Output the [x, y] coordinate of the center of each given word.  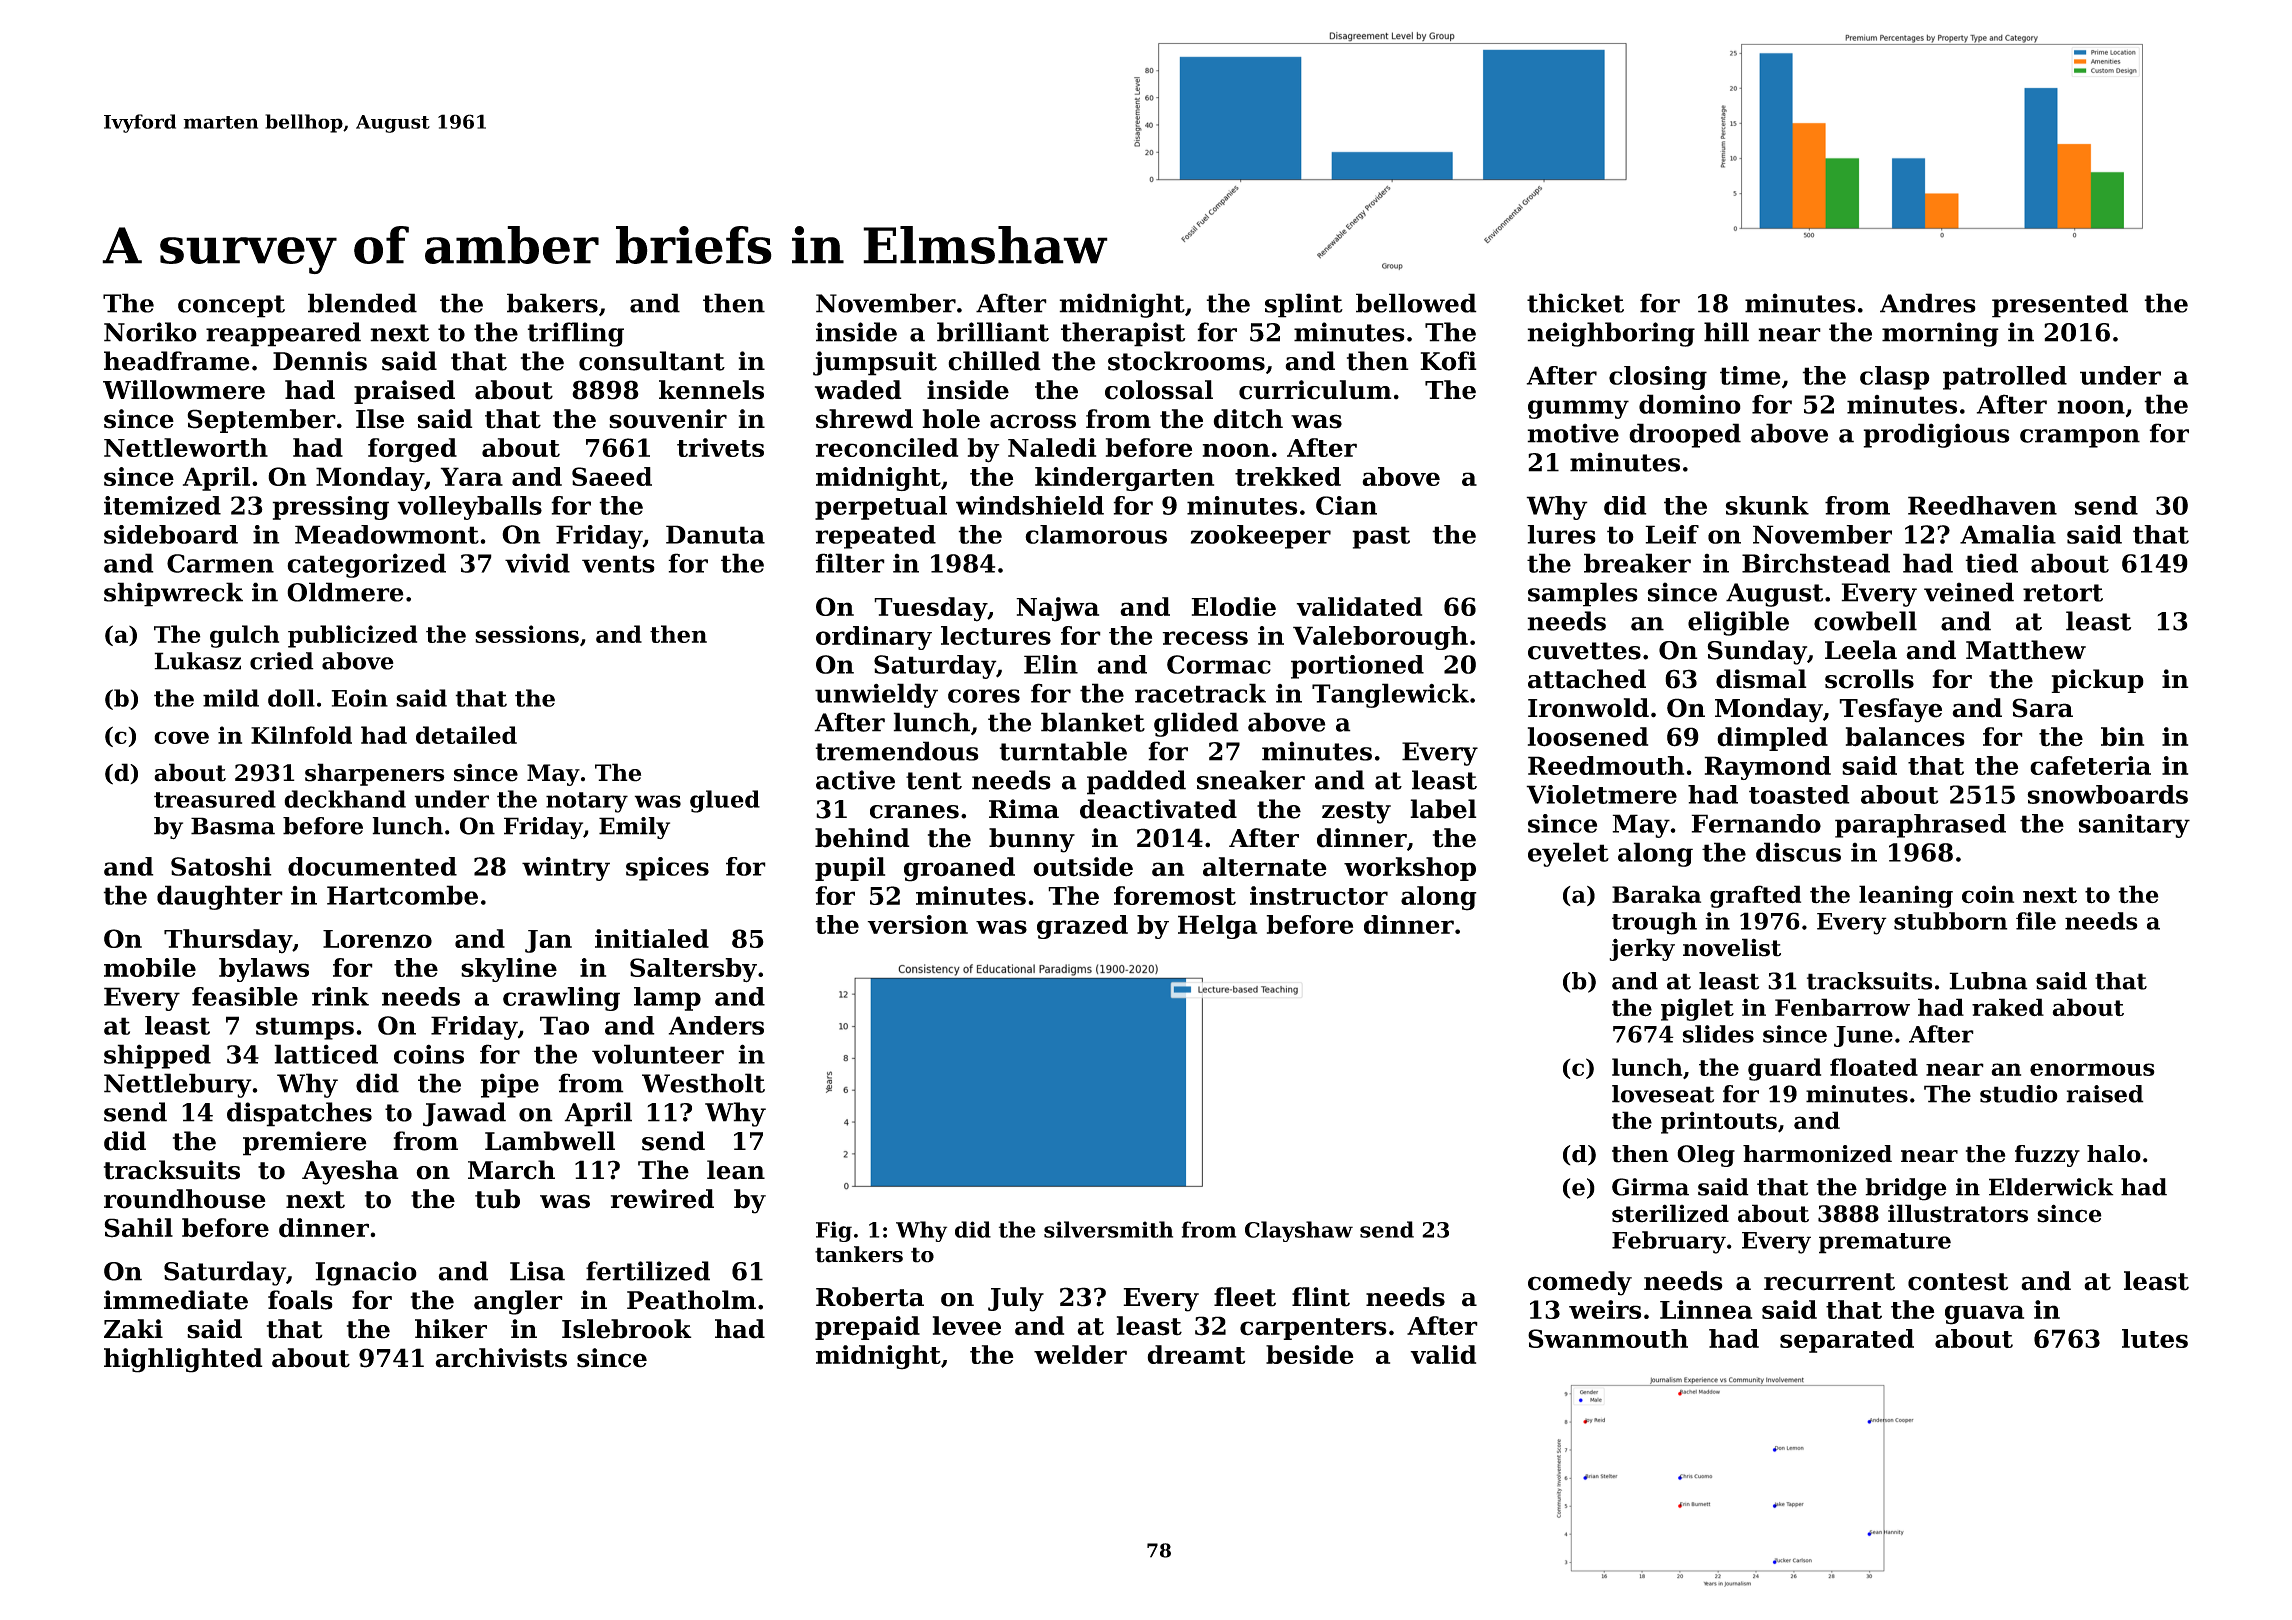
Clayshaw [1299, 1231]
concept [231, 306]
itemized [162, 505]
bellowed [1416, 303]
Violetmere [1601, 794]
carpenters [1313, 1329]
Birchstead [1816, 563]
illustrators [1958, 1213]
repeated [875, 537]
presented [2060, 305]
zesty [1356, 812]
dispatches [299, 1114]
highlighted [183, 1360]
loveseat [1663, 1094]
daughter [220, 897]
